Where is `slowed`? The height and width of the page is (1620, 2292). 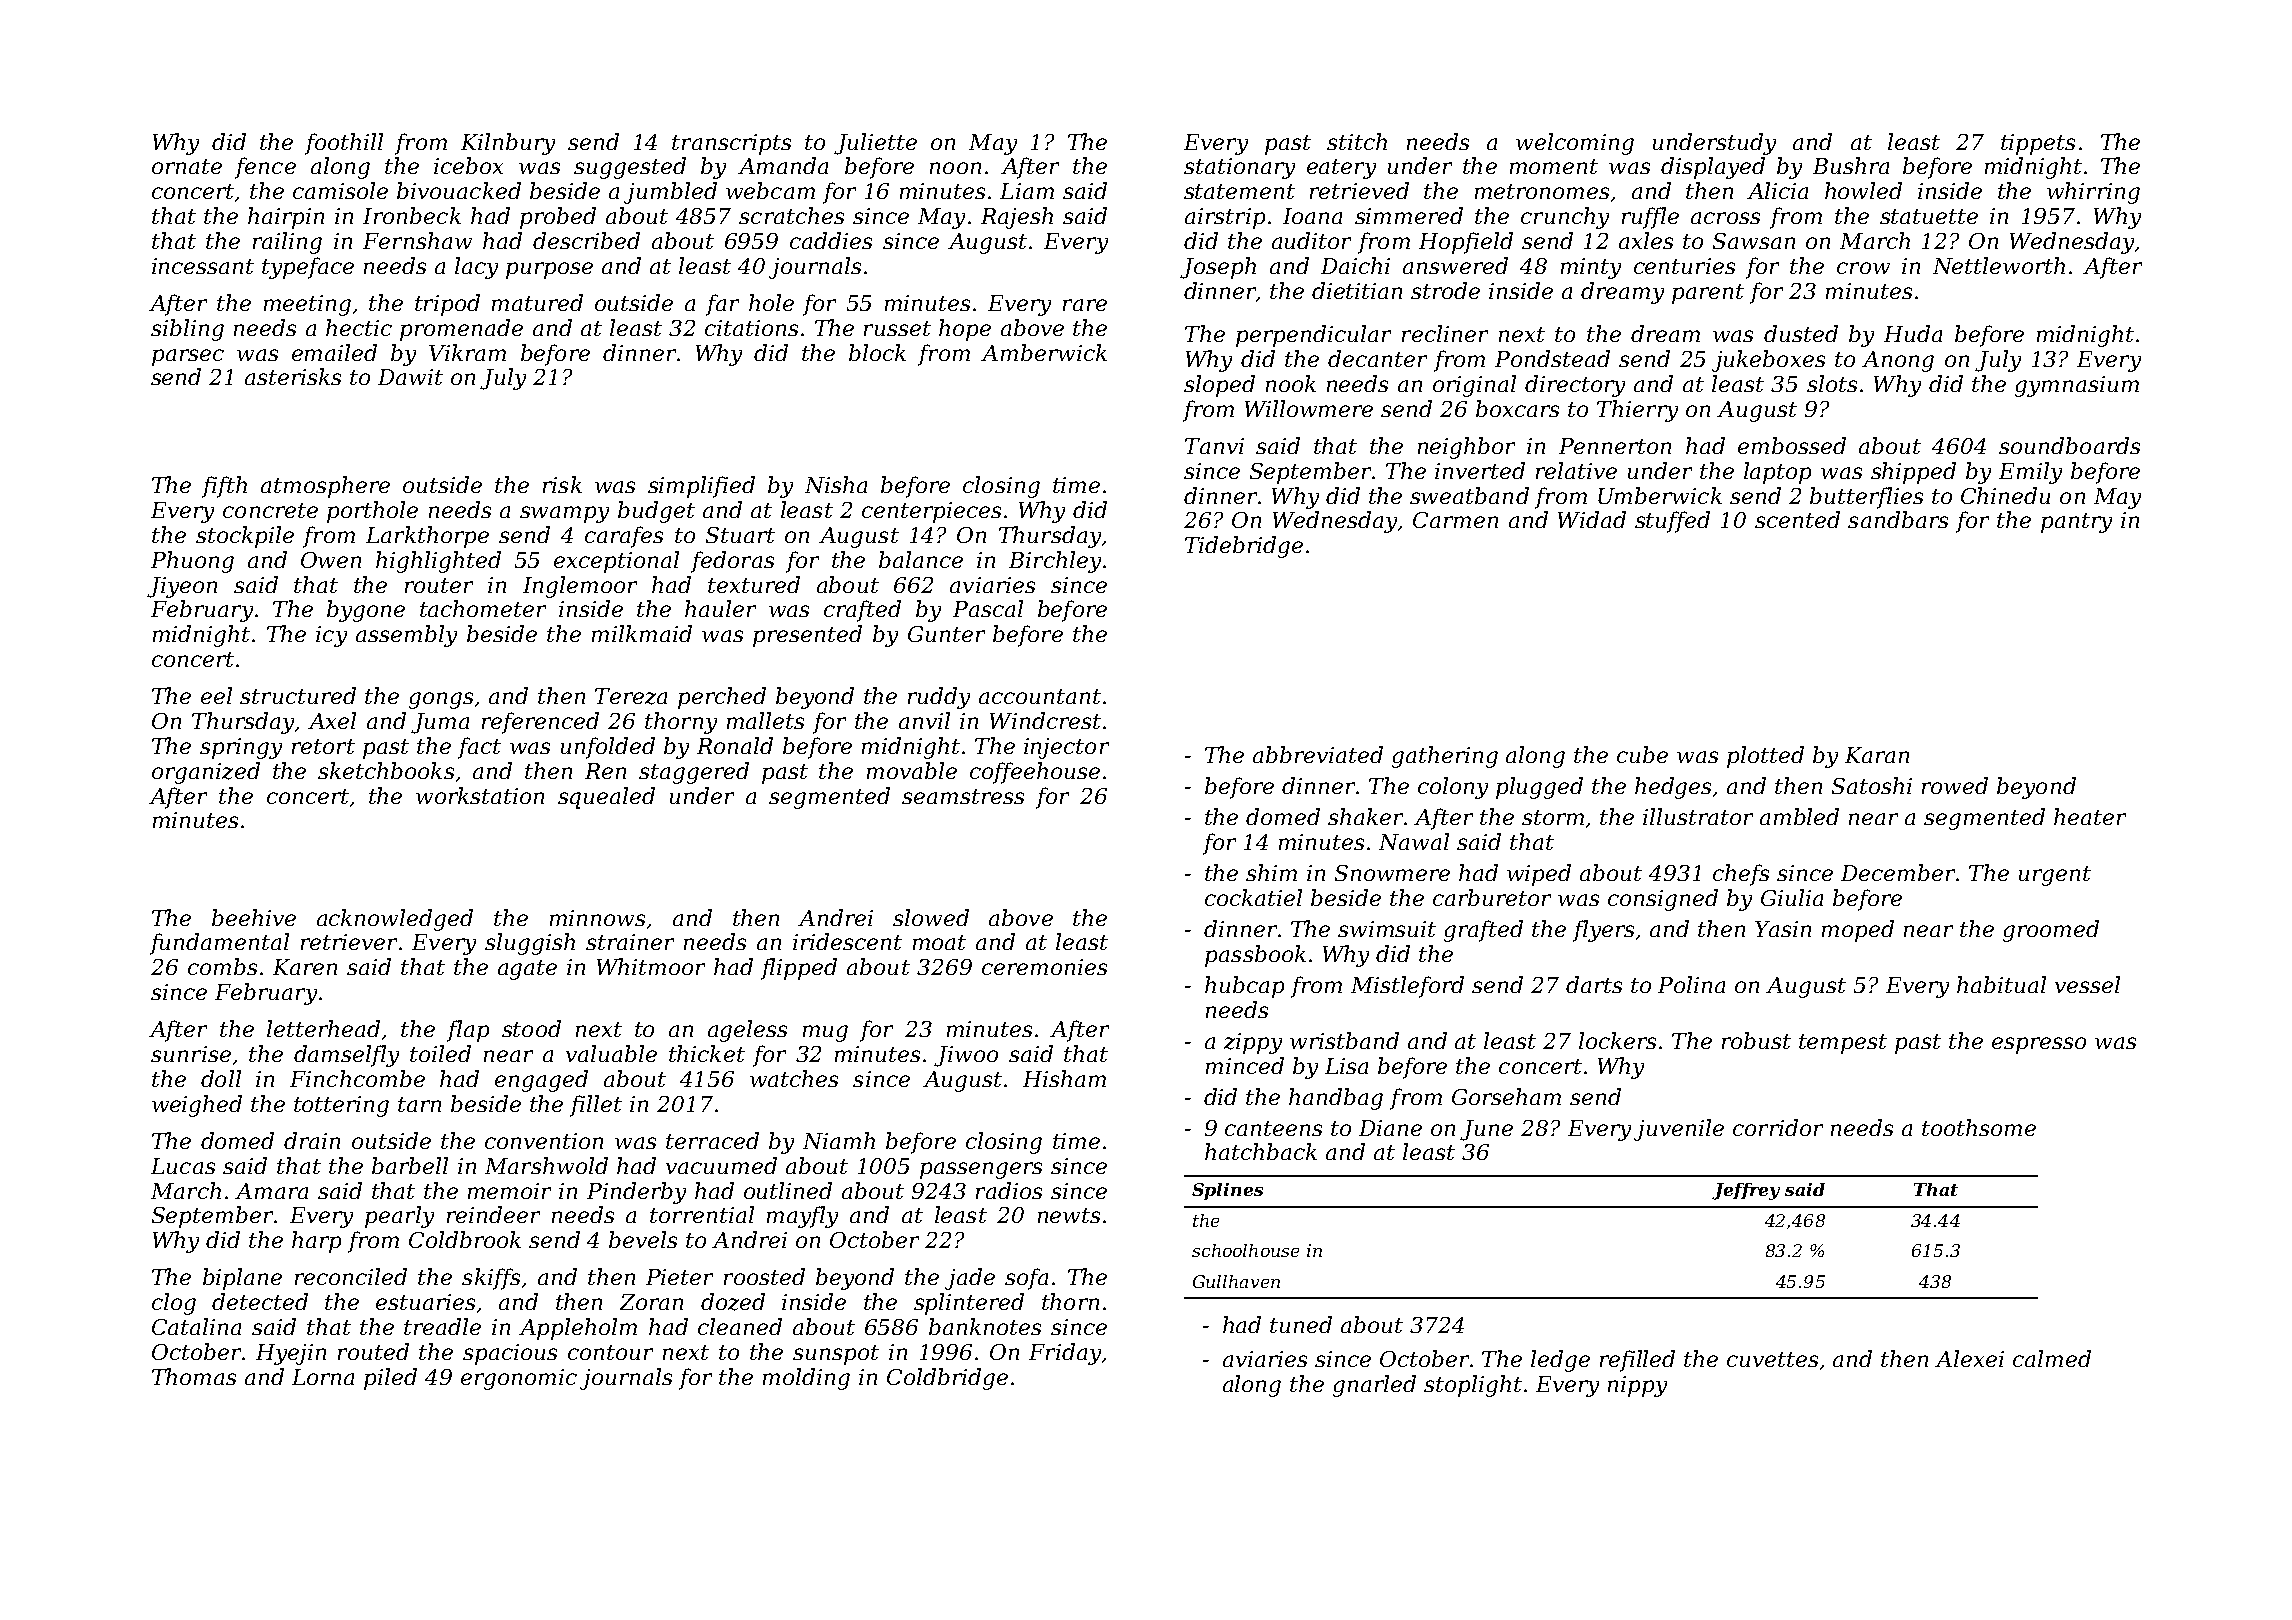 slowed is located at coordinates (931, 917).
